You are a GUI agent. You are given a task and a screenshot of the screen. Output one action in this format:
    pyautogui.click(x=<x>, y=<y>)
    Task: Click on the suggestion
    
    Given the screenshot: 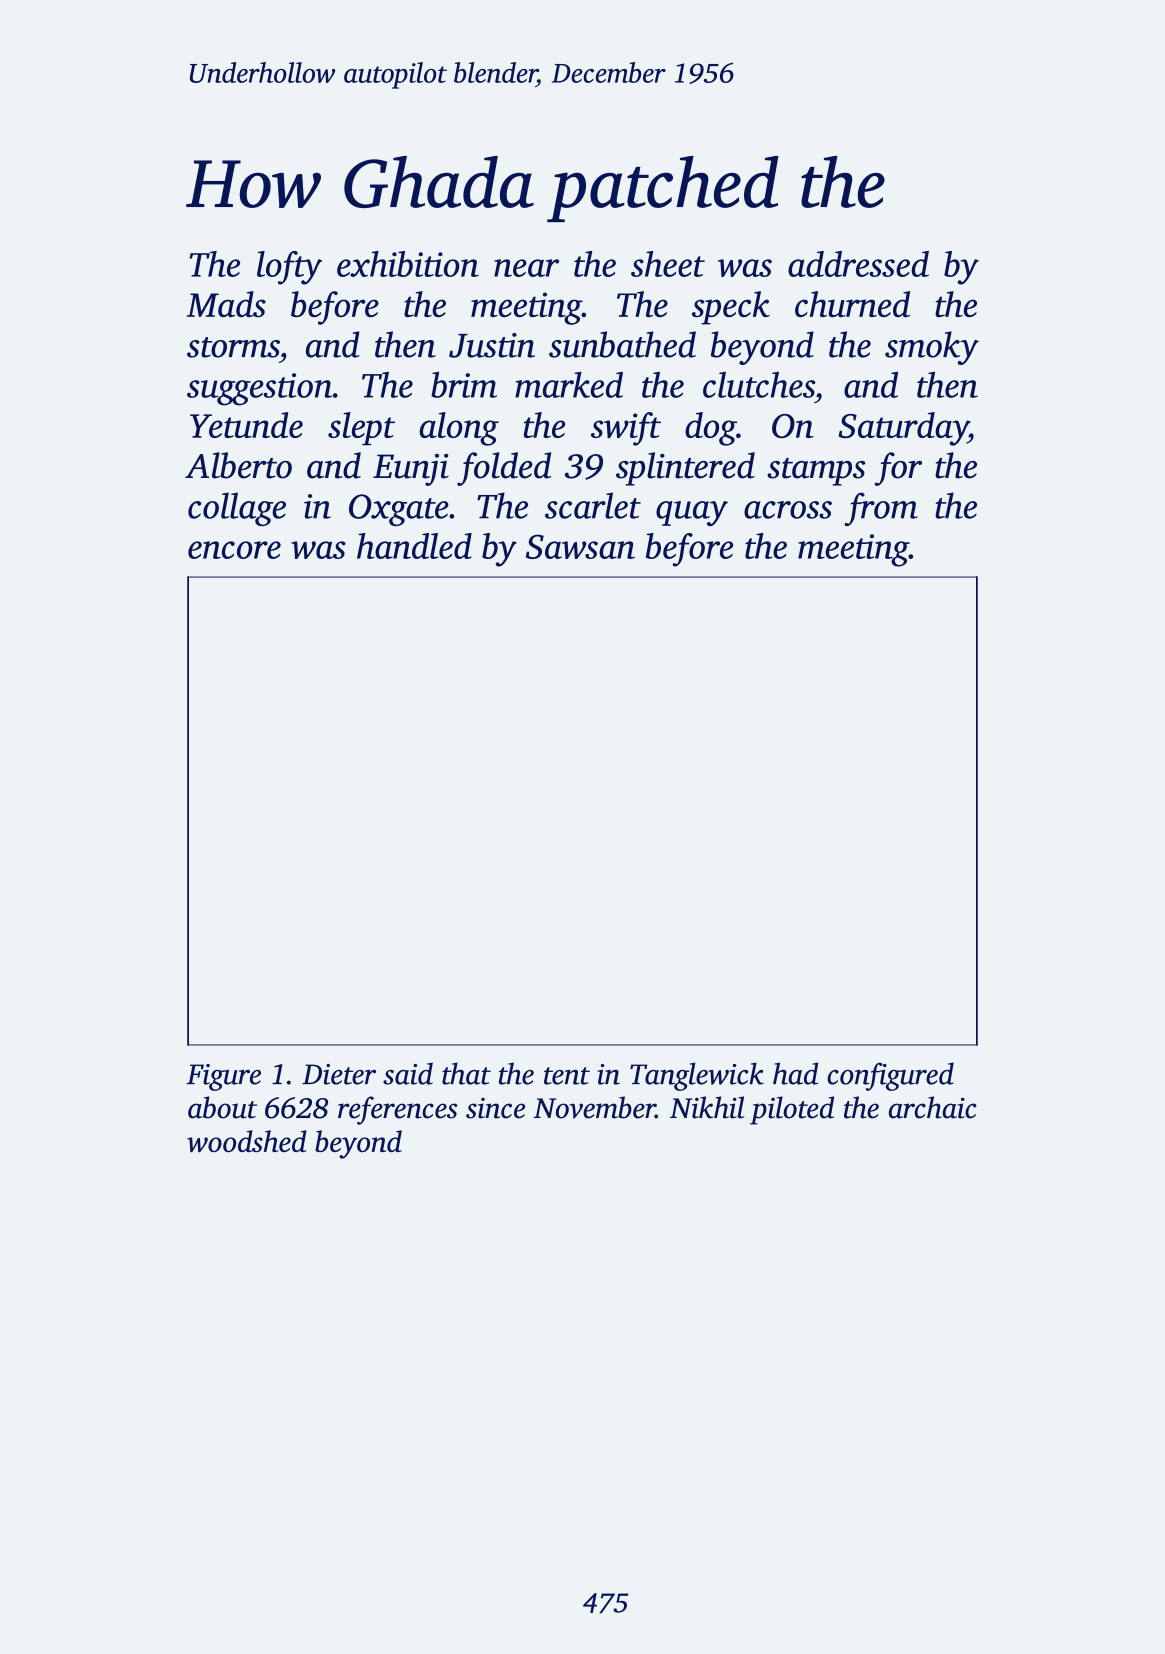 What is the action you would take?
    pyautogui.click(x=259, y=389)
